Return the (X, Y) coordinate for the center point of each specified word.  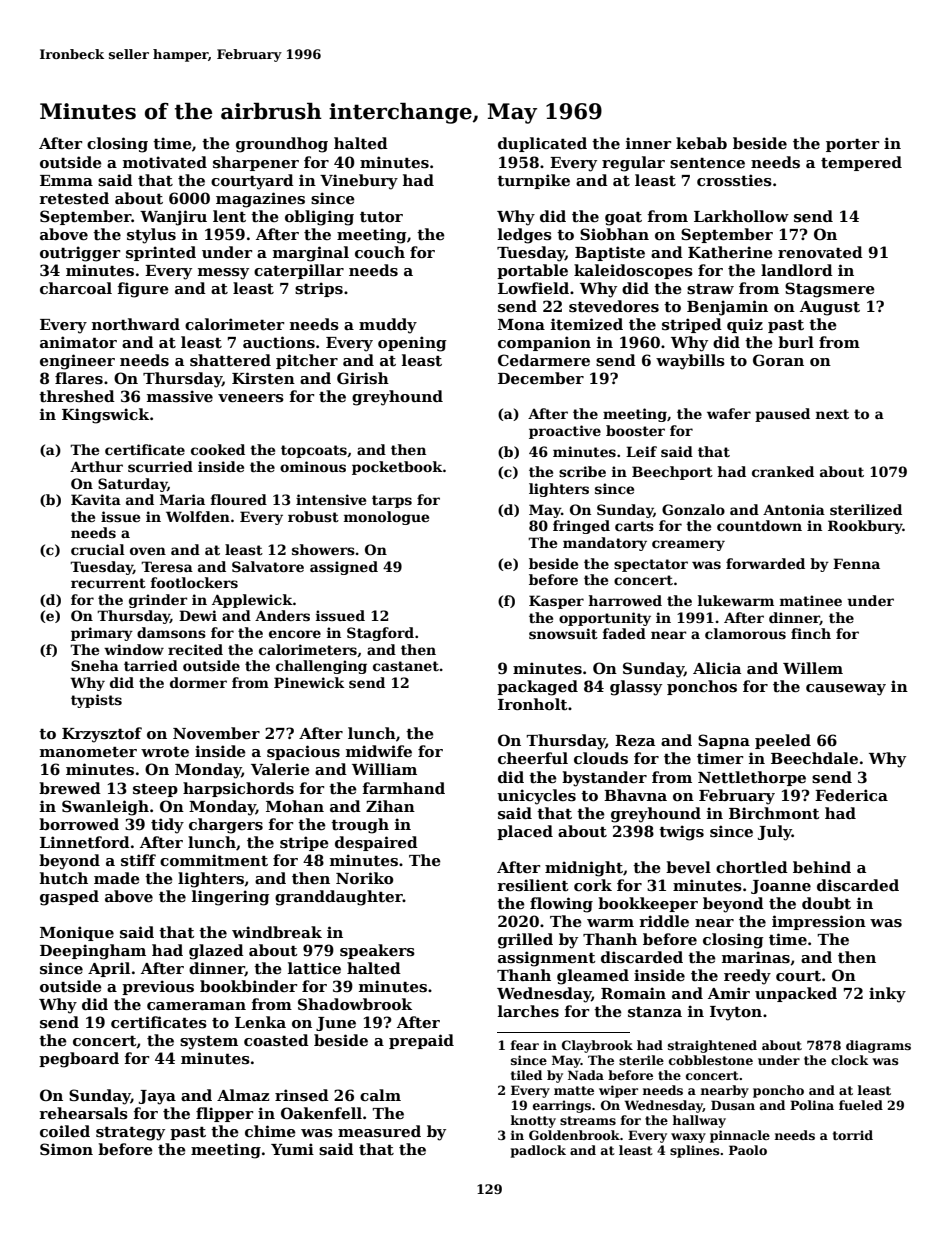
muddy (388, 326)
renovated (820, 252)
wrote (165, 752)
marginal (311, 254)
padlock (538, 1151)
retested (74, 198)
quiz (745, 325)
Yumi (292, 1149)
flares (79, 378)
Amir (729, 993)
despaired (376, 843)
